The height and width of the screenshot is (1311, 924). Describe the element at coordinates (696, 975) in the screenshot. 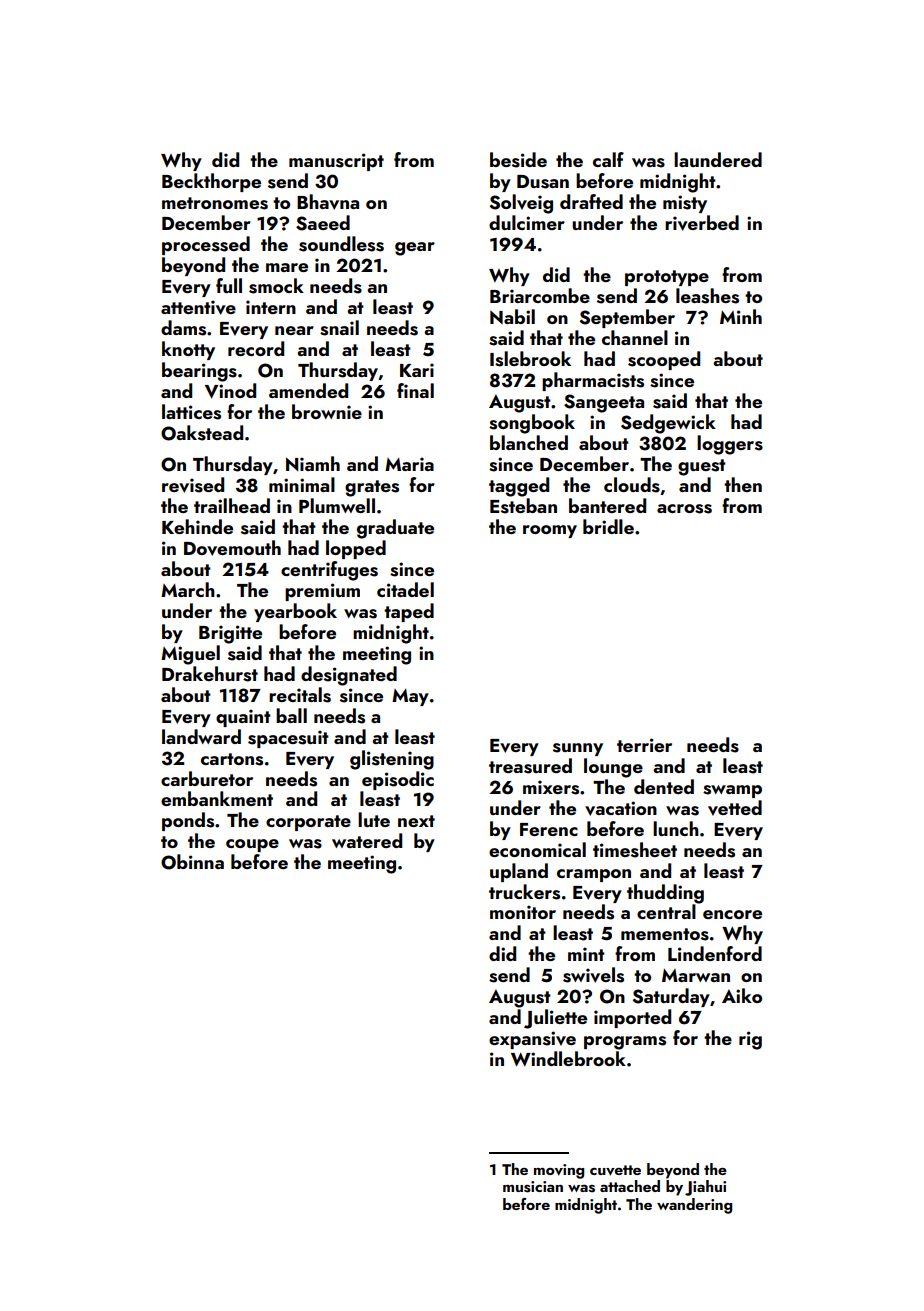

I see `Marwan` at that location.
